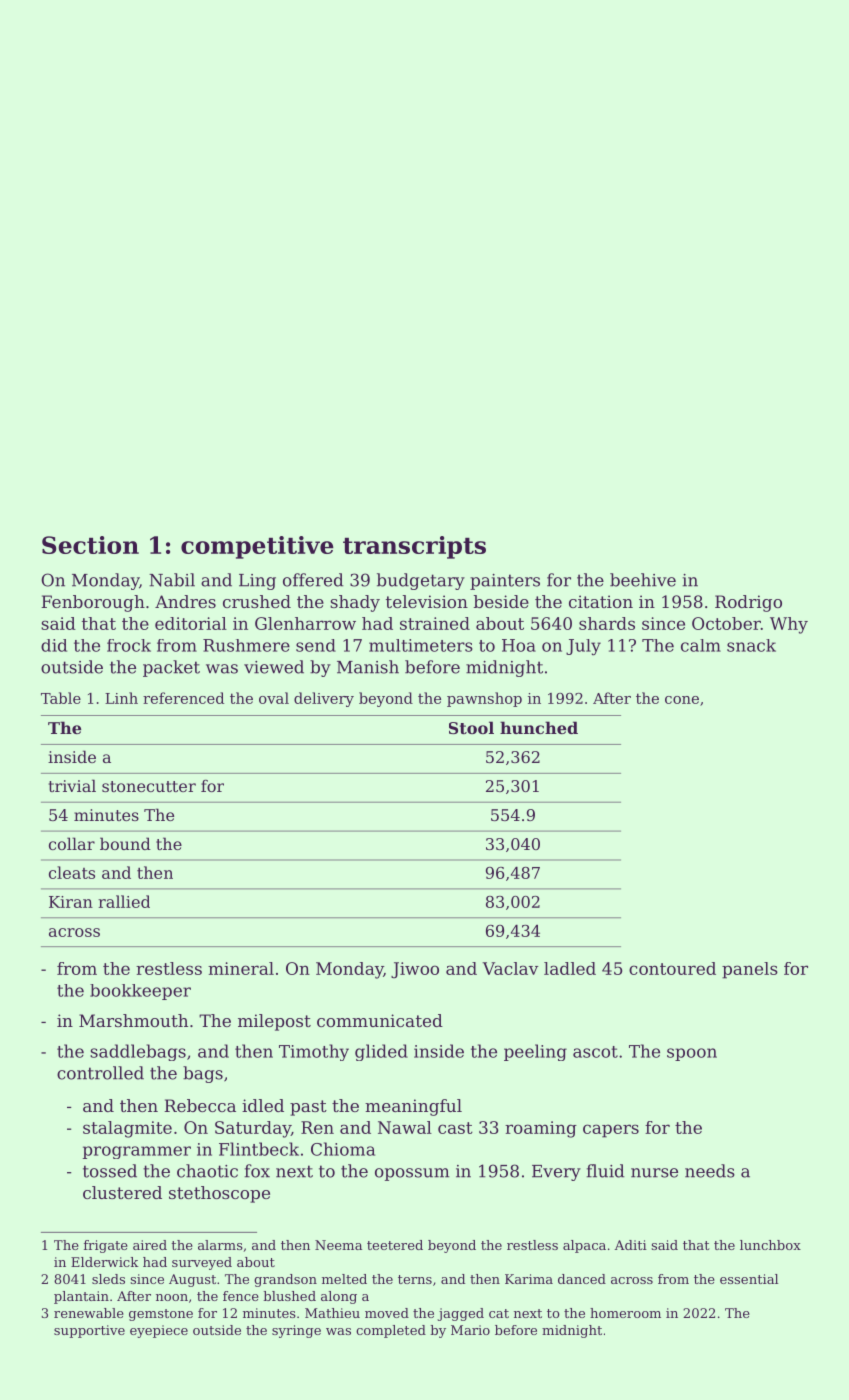 This screenshot has height=1400, width=849. What do you see at coordinates (672, 968) in the screenshot?
I see `contoured` at bounding box center [672, 968].
